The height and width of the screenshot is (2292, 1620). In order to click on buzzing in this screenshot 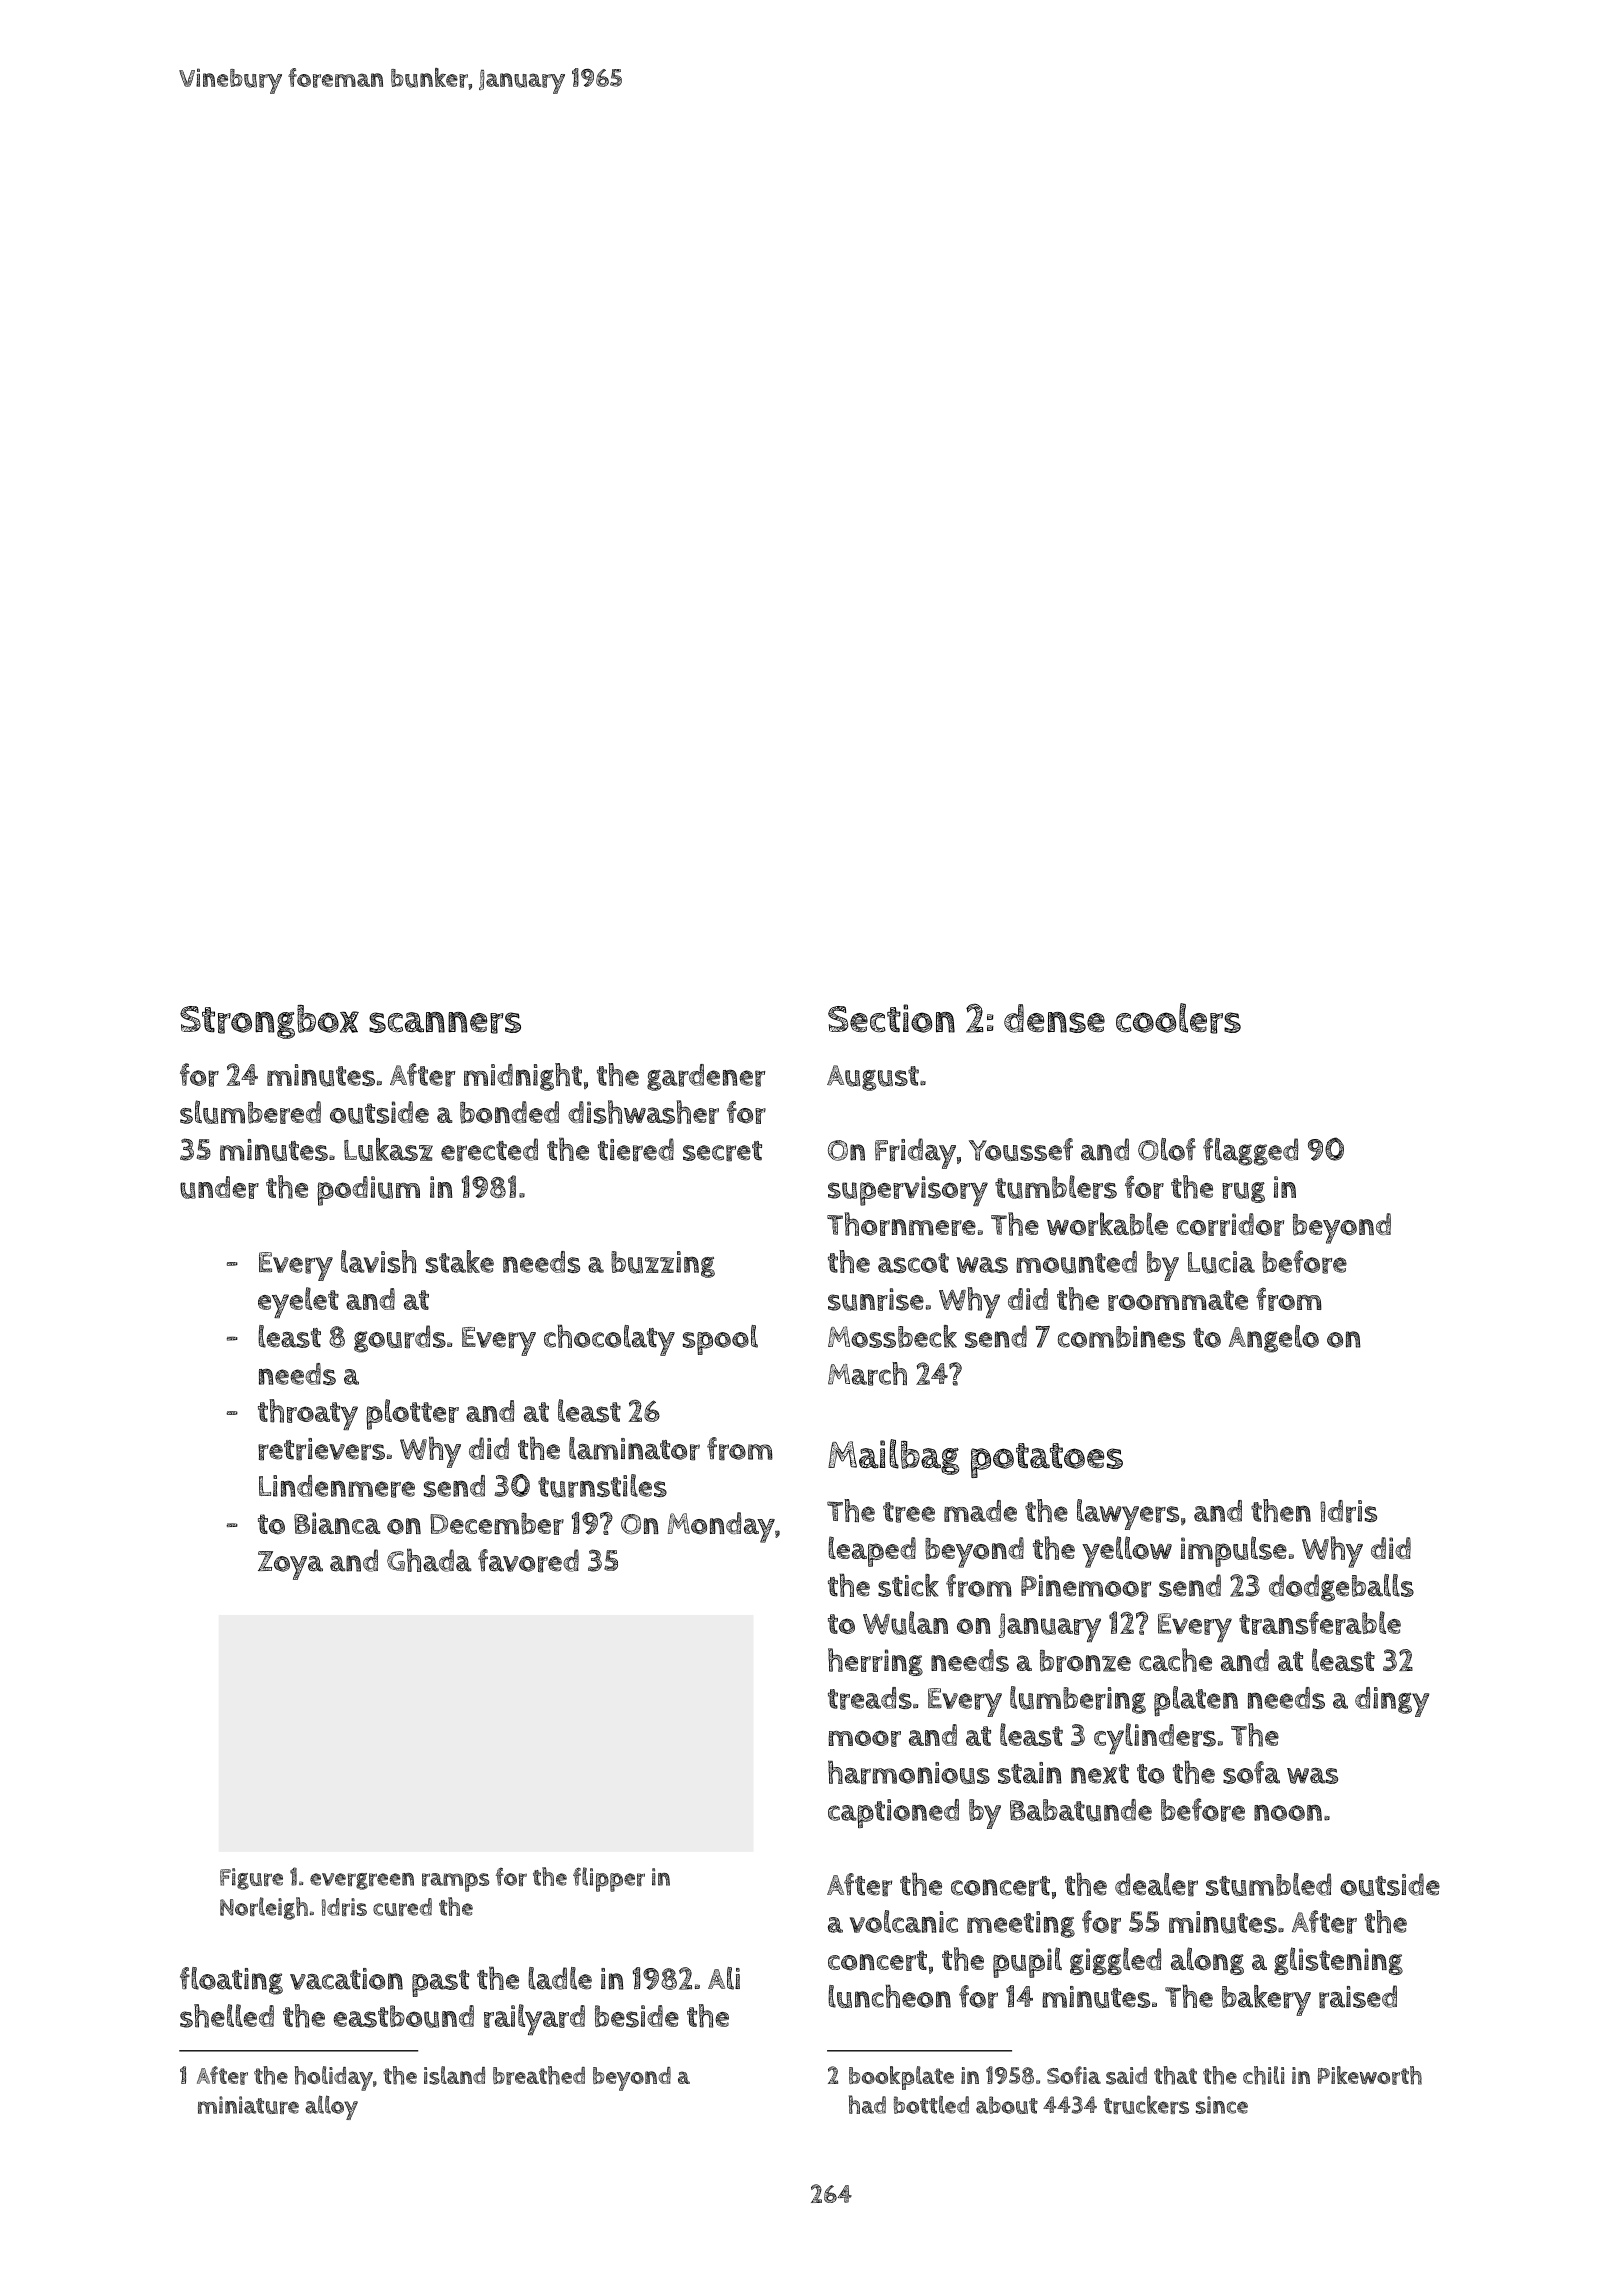, I will do `click(663, 1264)`.
